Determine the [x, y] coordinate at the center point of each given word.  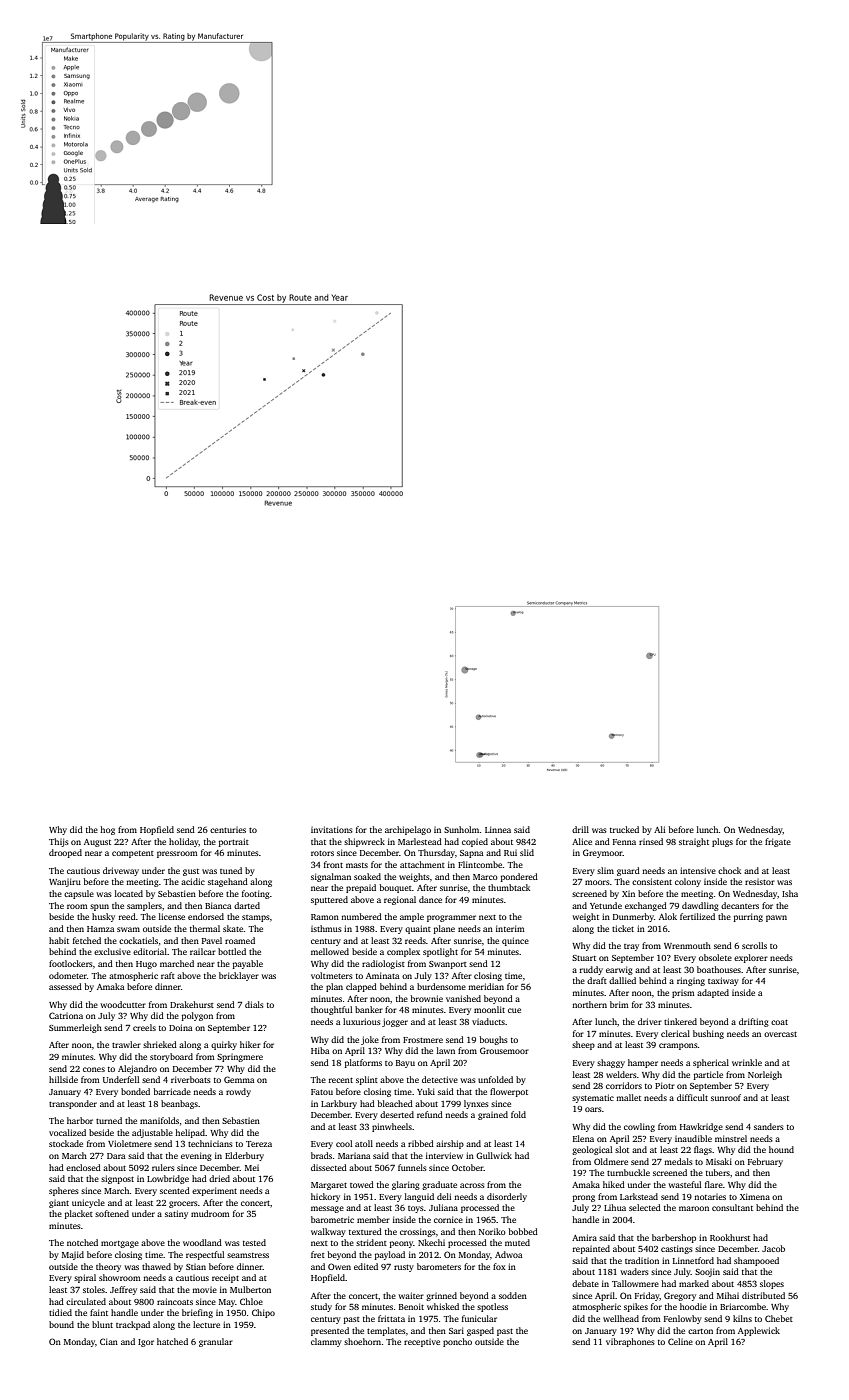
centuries [228, 830]
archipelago [408, 830]
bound [61, 1324]
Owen [339, 1266]
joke [370, 1040]
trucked [624, 829]
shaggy [611, 1063]
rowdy [238, 1092]
